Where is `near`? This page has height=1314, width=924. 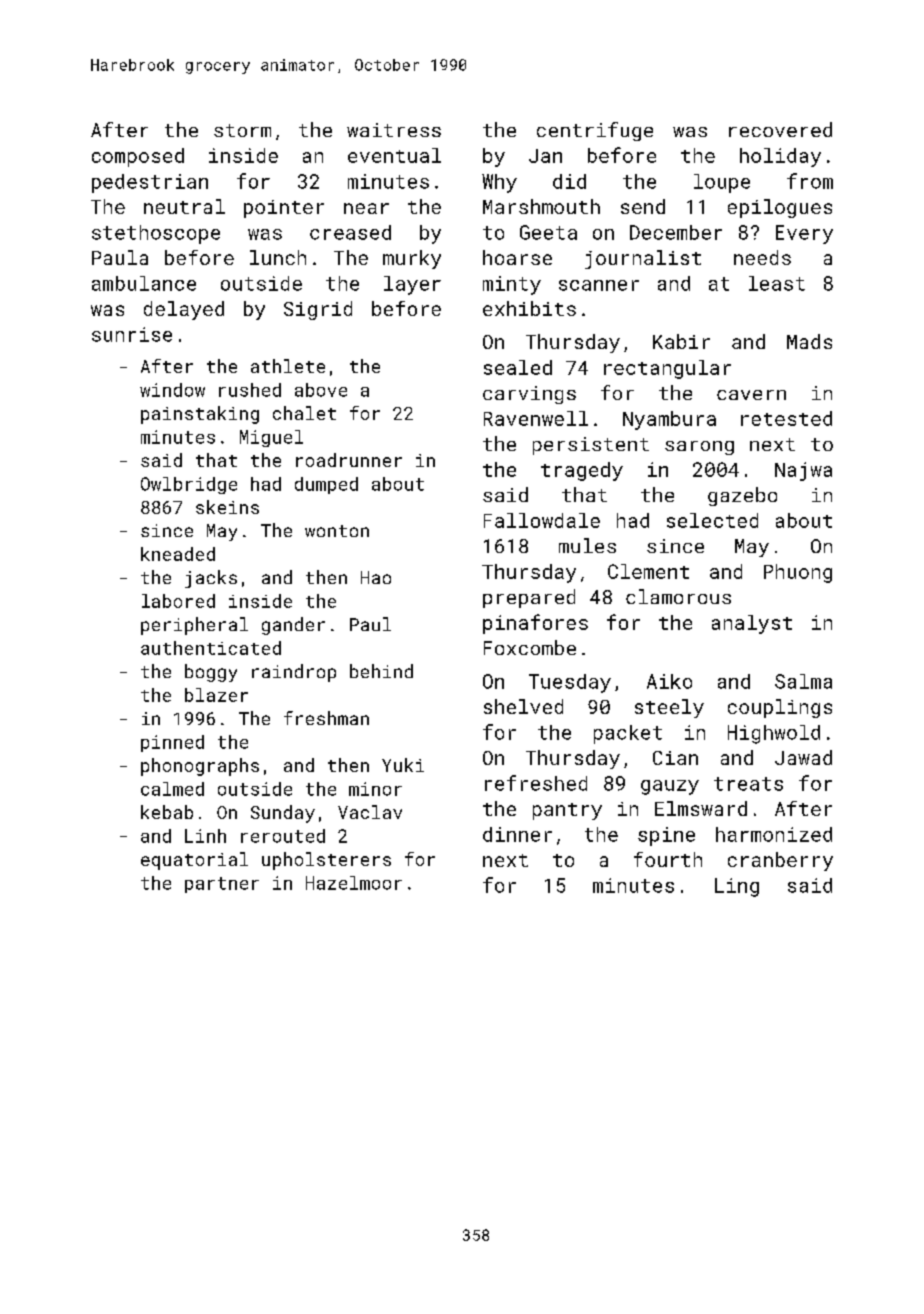 near is located at coordinates (366, 208).
